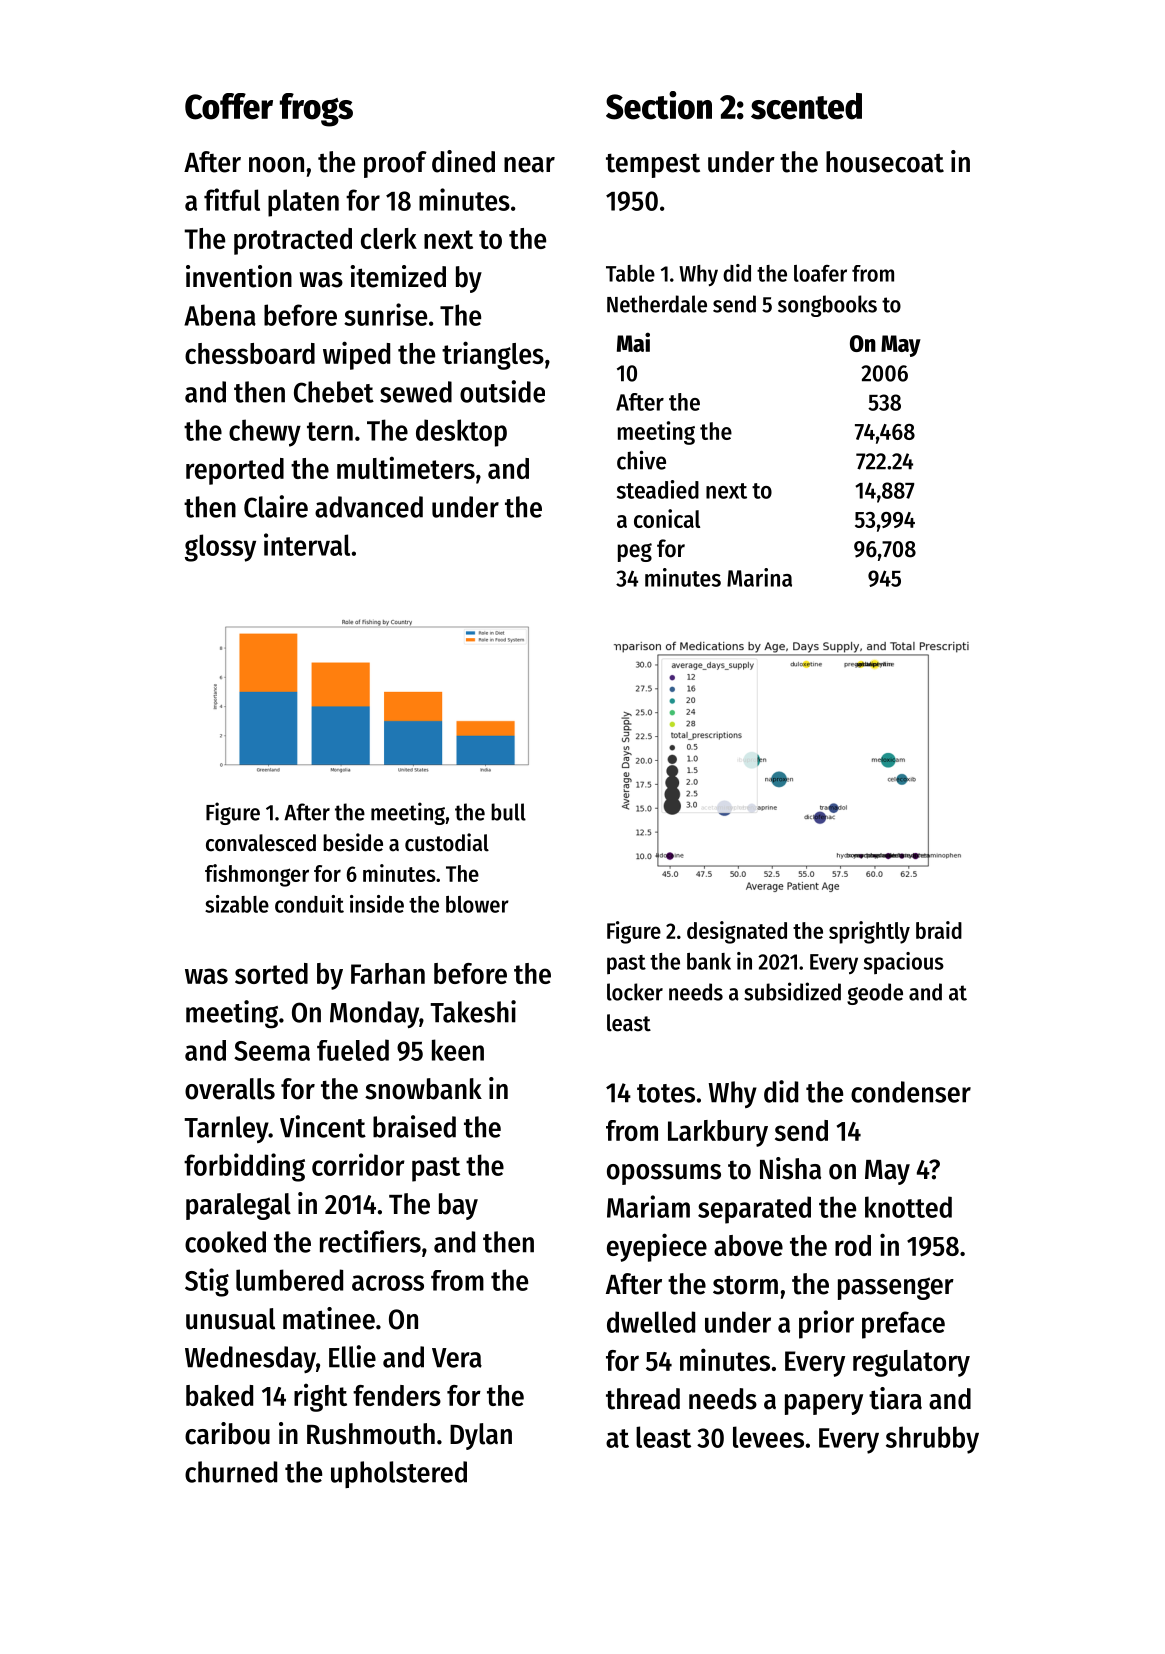  What do you see at coordinates (265, 433) in the image?
I see `chewy` at bounding box center [265, 433].
